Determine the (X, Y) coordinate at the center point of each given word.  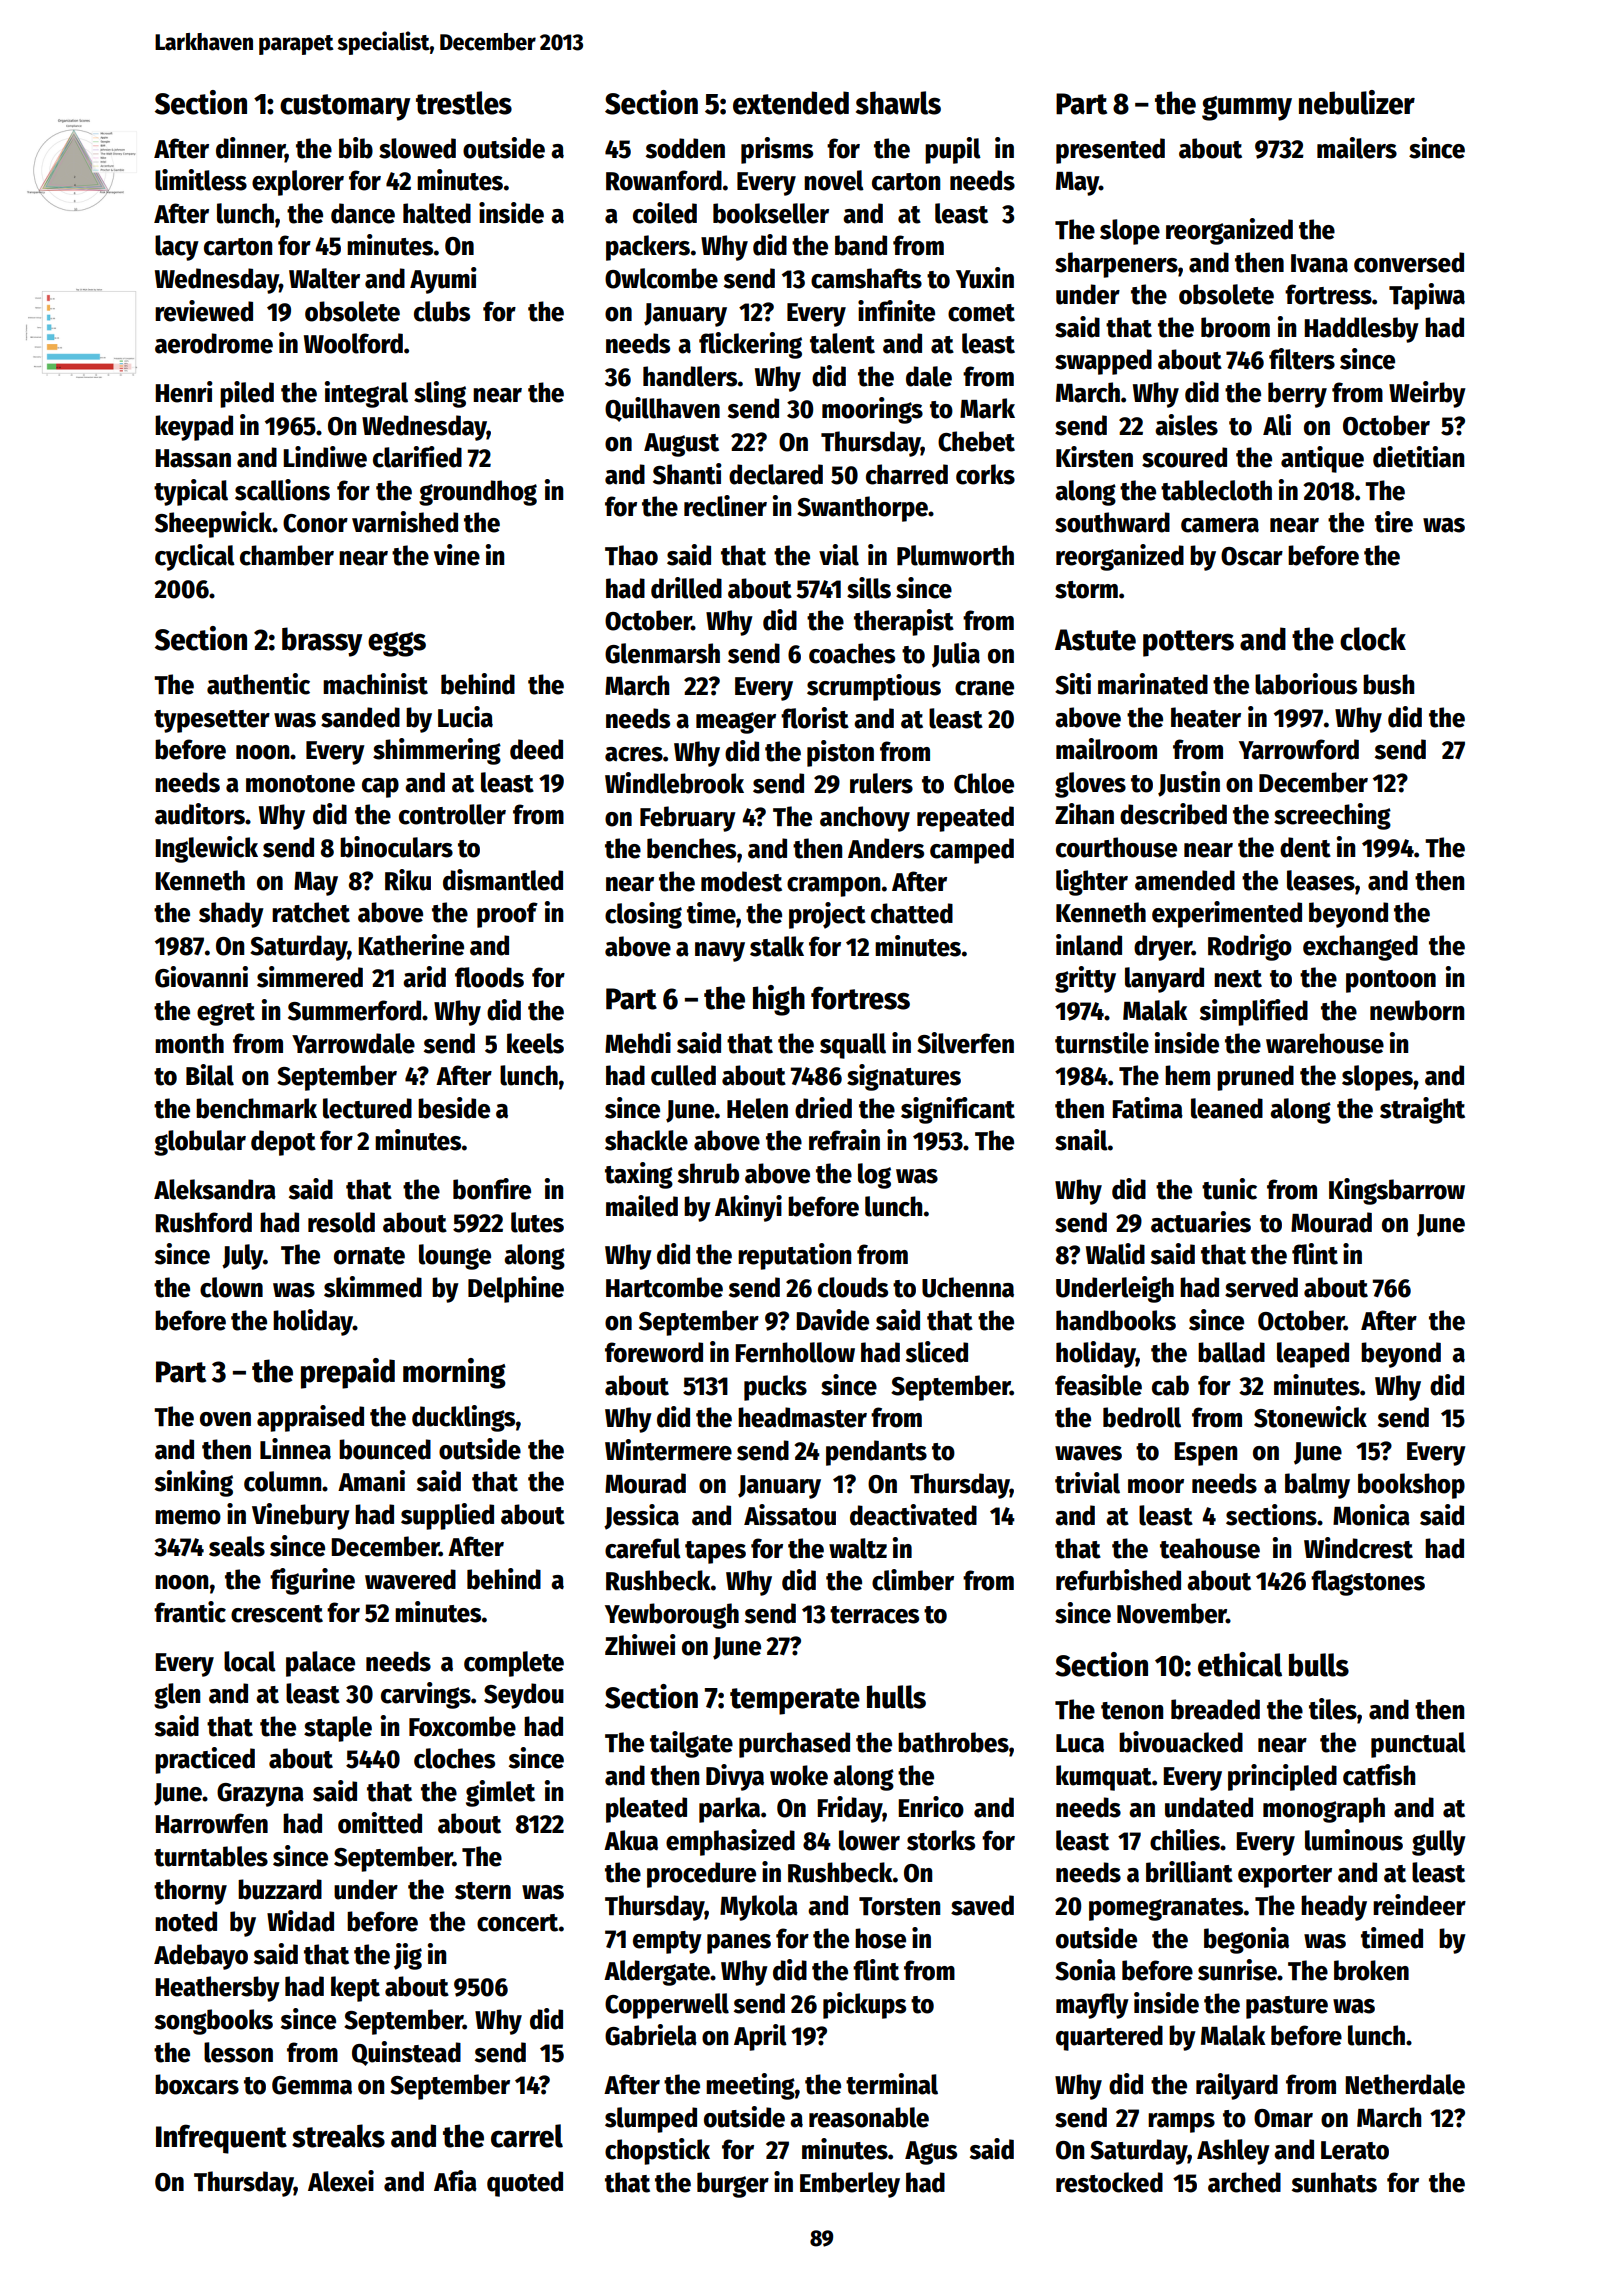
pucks (775, 1388)
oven (225, 1419)
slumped (651, 2120)
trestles (464, 103)
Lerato (1355, 2150)
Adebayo (201, 1957)
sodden (685, 148)
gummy (1247, 108)
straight (1422, 1110)
